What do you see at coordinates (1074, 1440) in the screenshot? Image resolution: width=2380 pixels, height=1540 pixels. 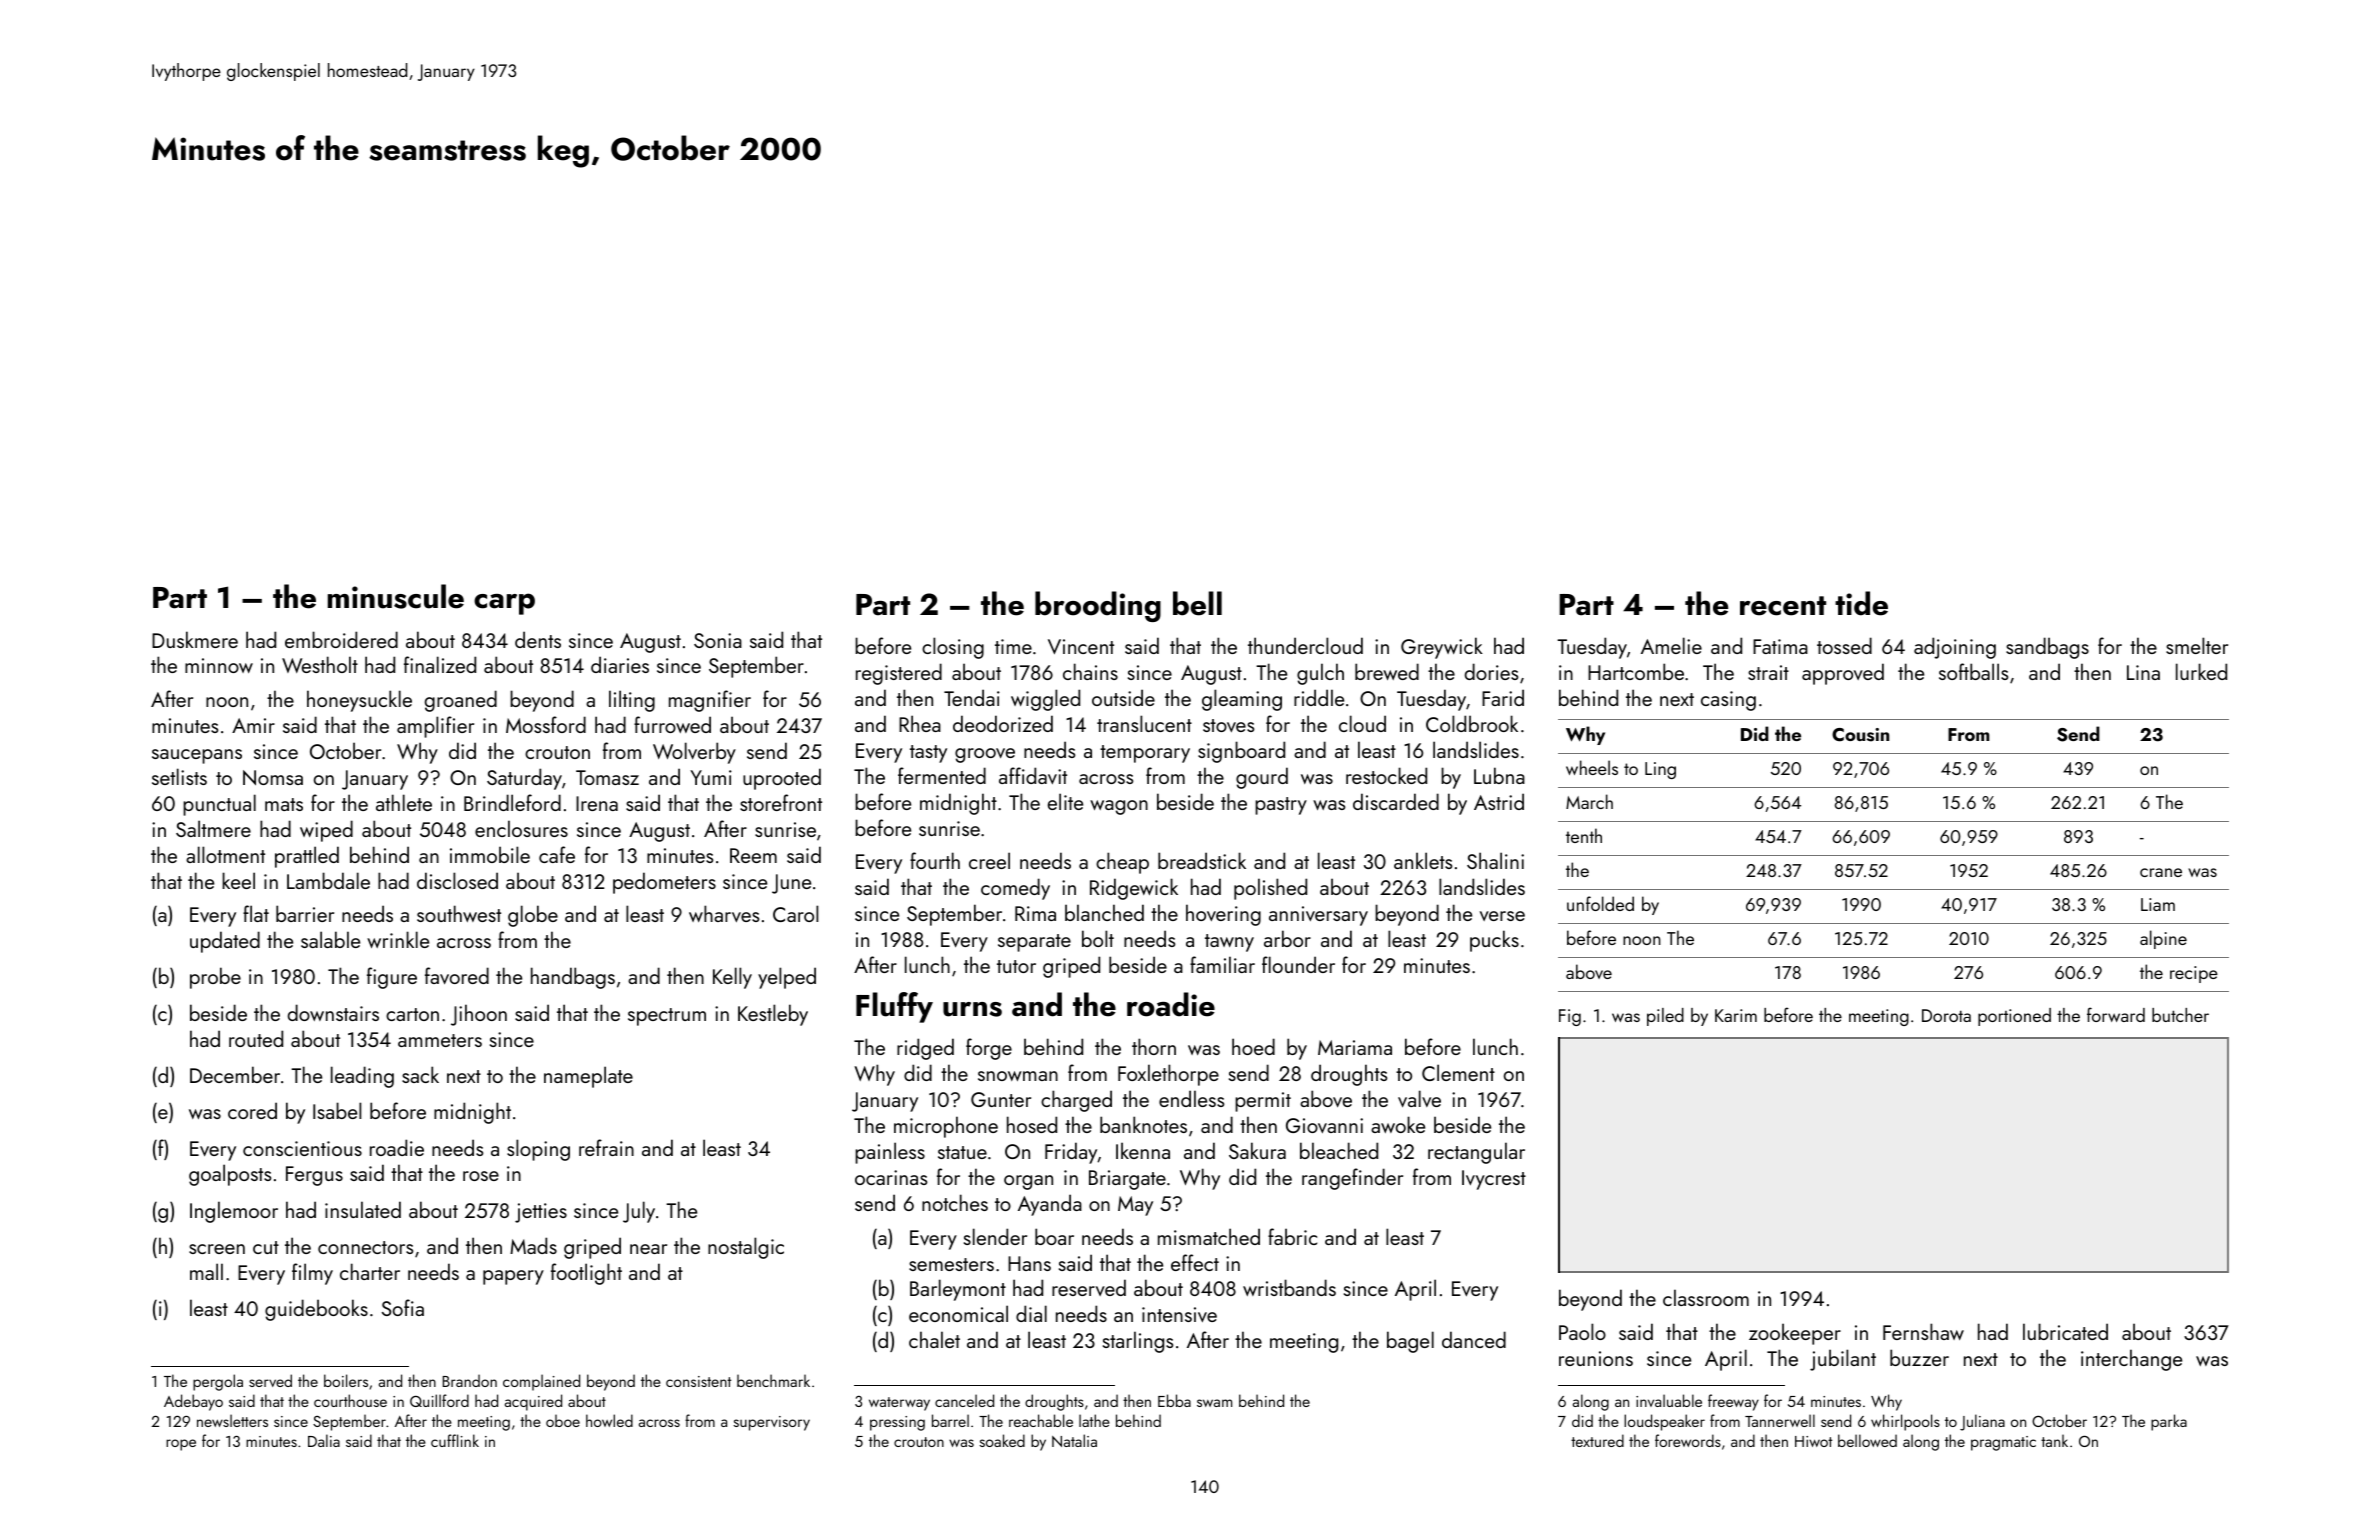 I see `Natalia` at bounding box center [1074, 1440].
